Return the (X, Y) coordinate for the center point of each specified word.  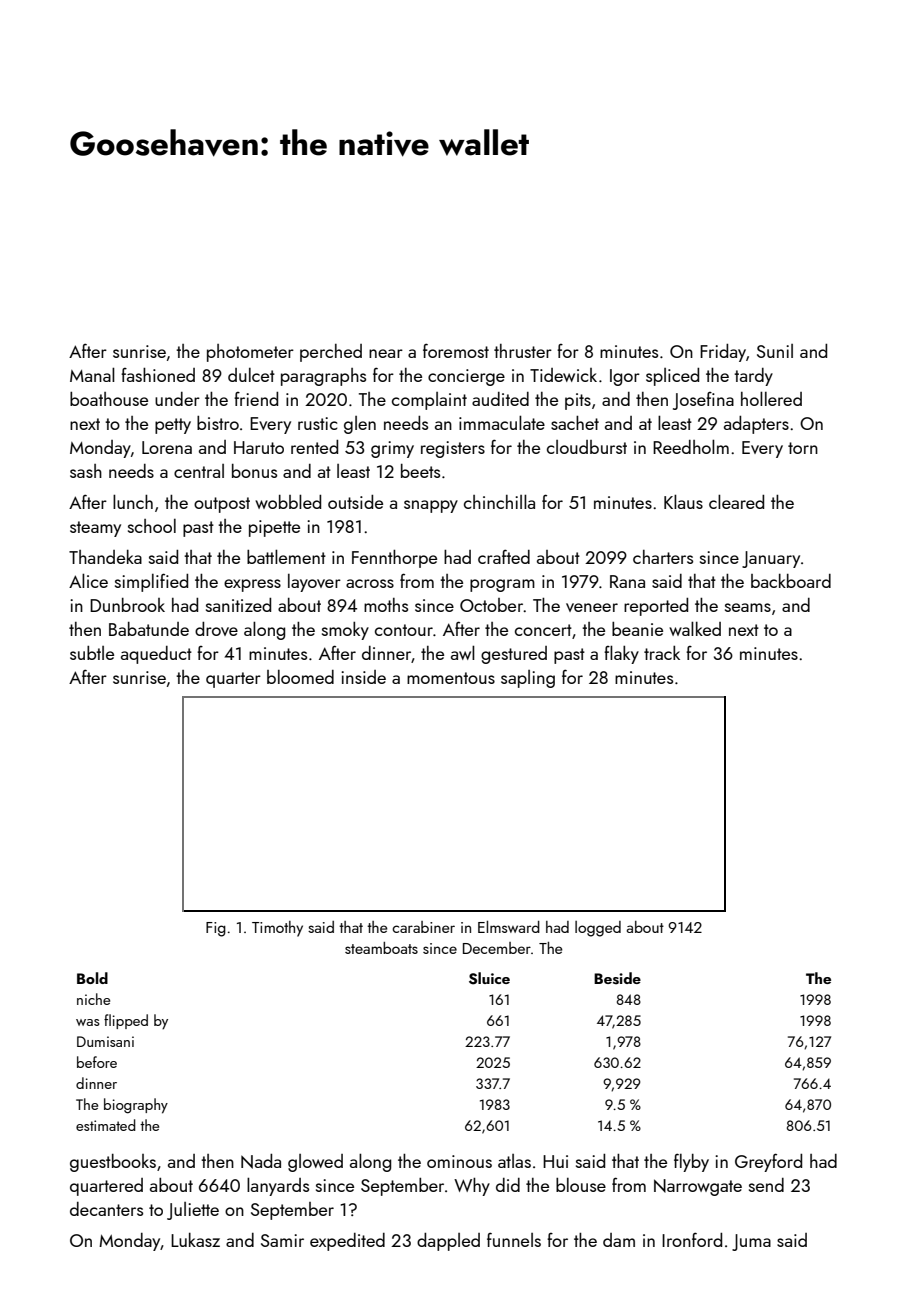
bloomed (300, 677)
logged (598, 929)
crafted (504, 556)
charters (663, 557)
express (252, 585)
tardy (753, 377)
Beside (617, 978)
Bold (92, 978)
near (386, 353)
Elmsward (509, 926)
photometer (250, 353)
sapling (528, 679)
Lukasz (195, 1239)
